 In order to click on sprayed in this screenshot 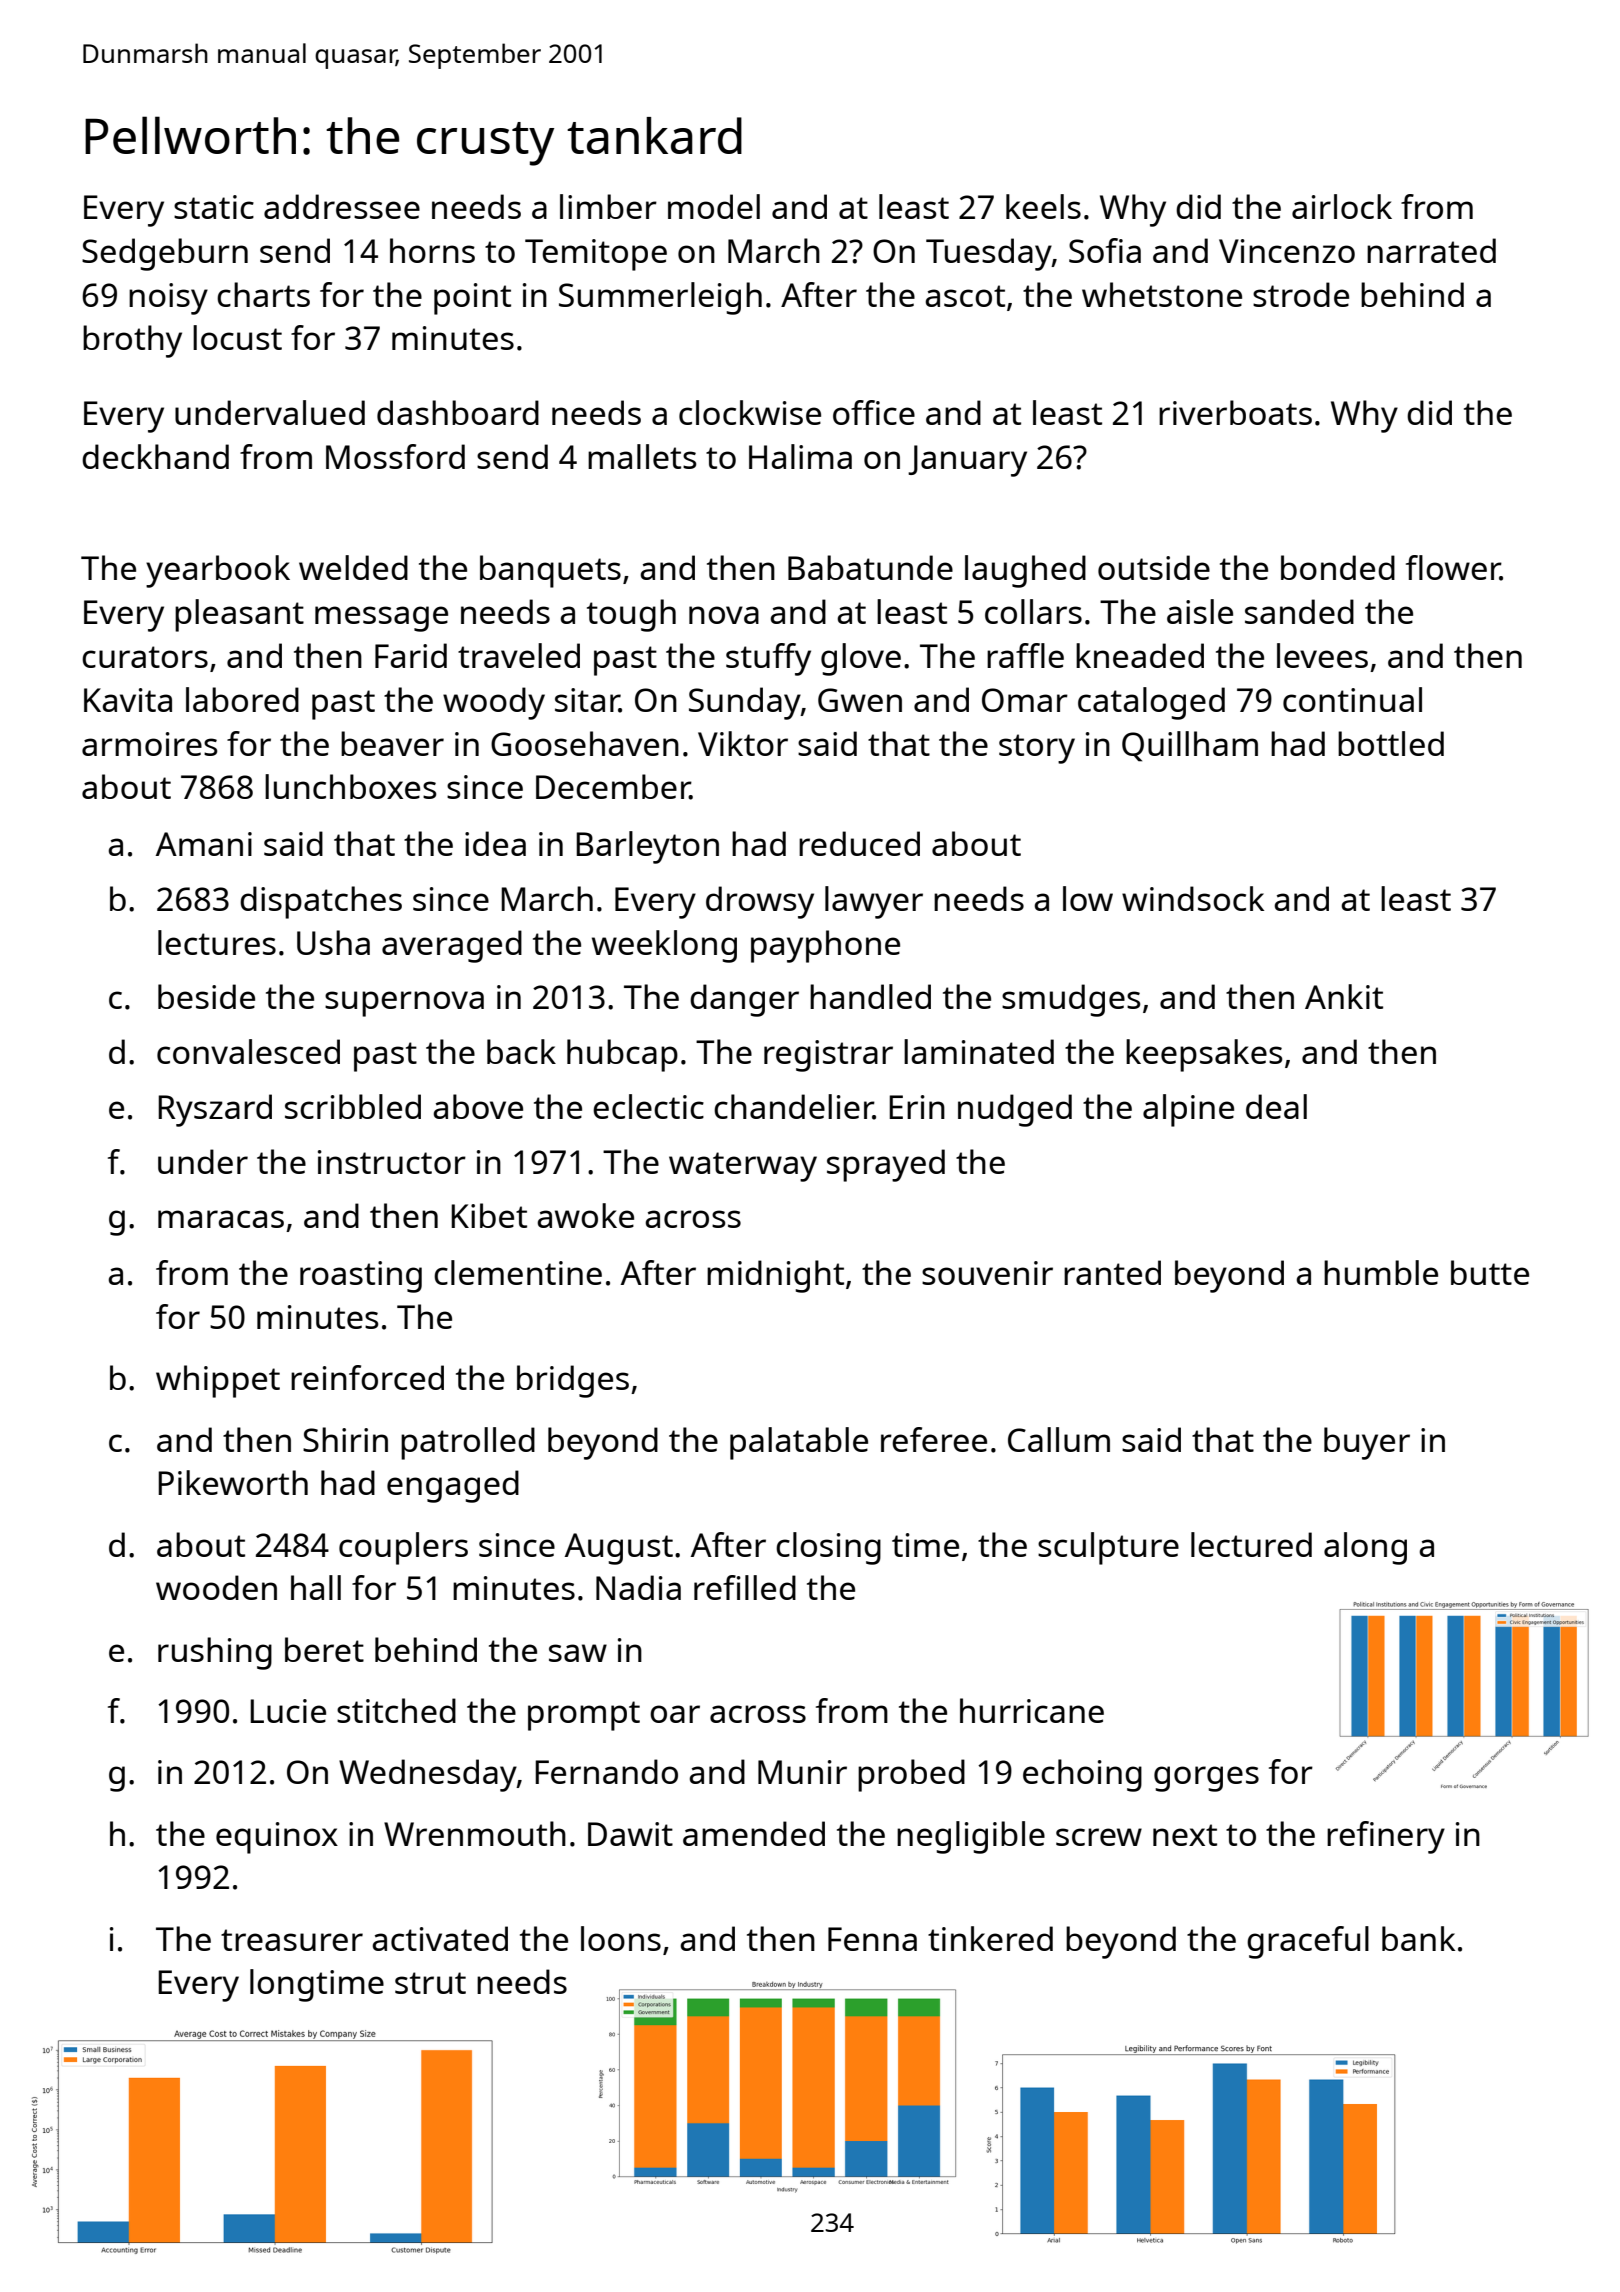, I will do `click(886, 1165)`.
